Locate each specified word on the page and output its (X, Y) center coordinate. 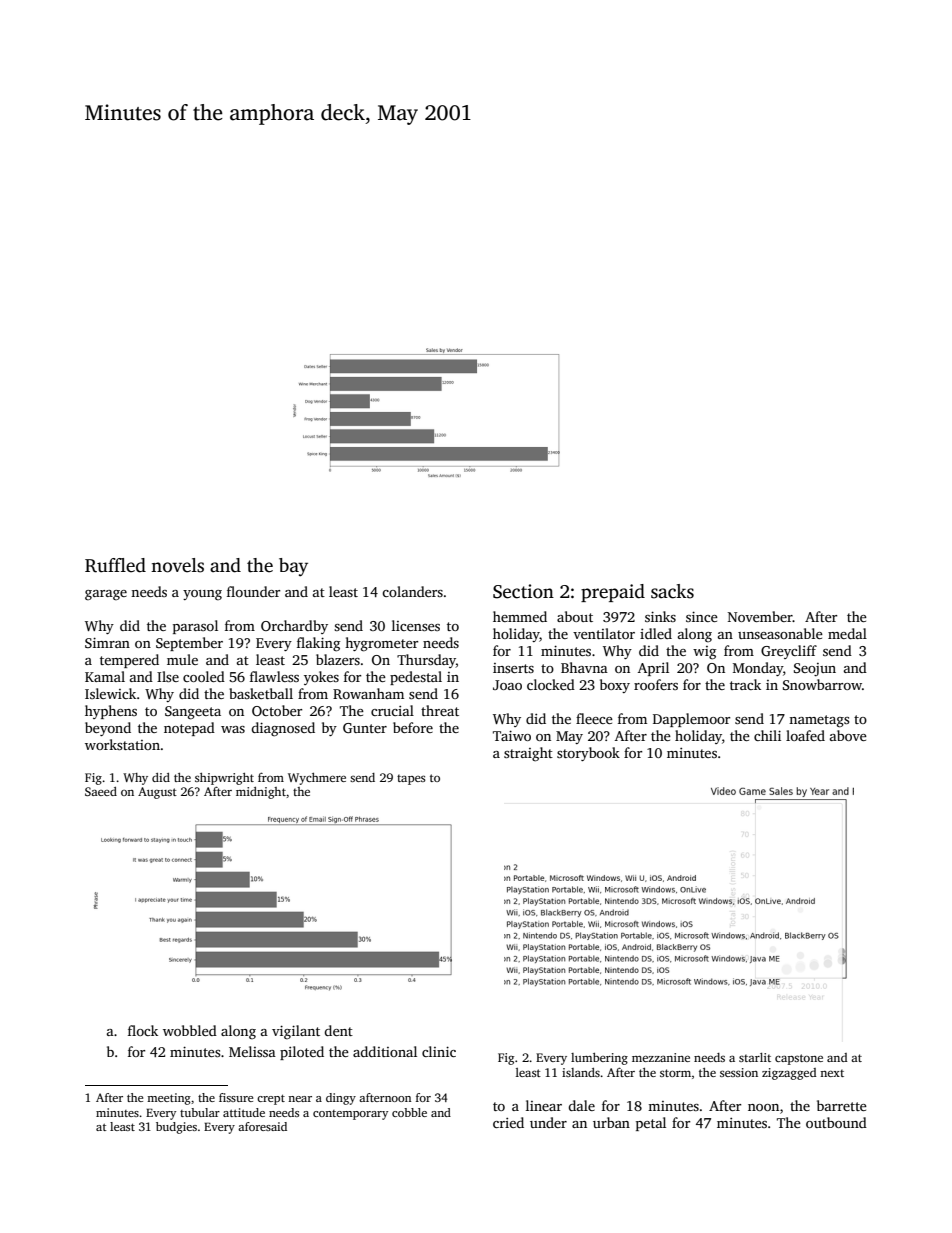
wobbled (190, 1030)
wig (704, 653)
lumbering (599, 1059)
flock (143, 1030)
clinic (439, 1051)
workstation (122, 744)
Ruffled (115, 565)
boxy (615, 686)
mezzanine (661, 1057)
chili (767, 735)
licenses (416, 625)
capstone (799, 1059)
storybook (588, 754)
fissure (236, 1097)
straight (528, 754)
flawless (274, 676)
